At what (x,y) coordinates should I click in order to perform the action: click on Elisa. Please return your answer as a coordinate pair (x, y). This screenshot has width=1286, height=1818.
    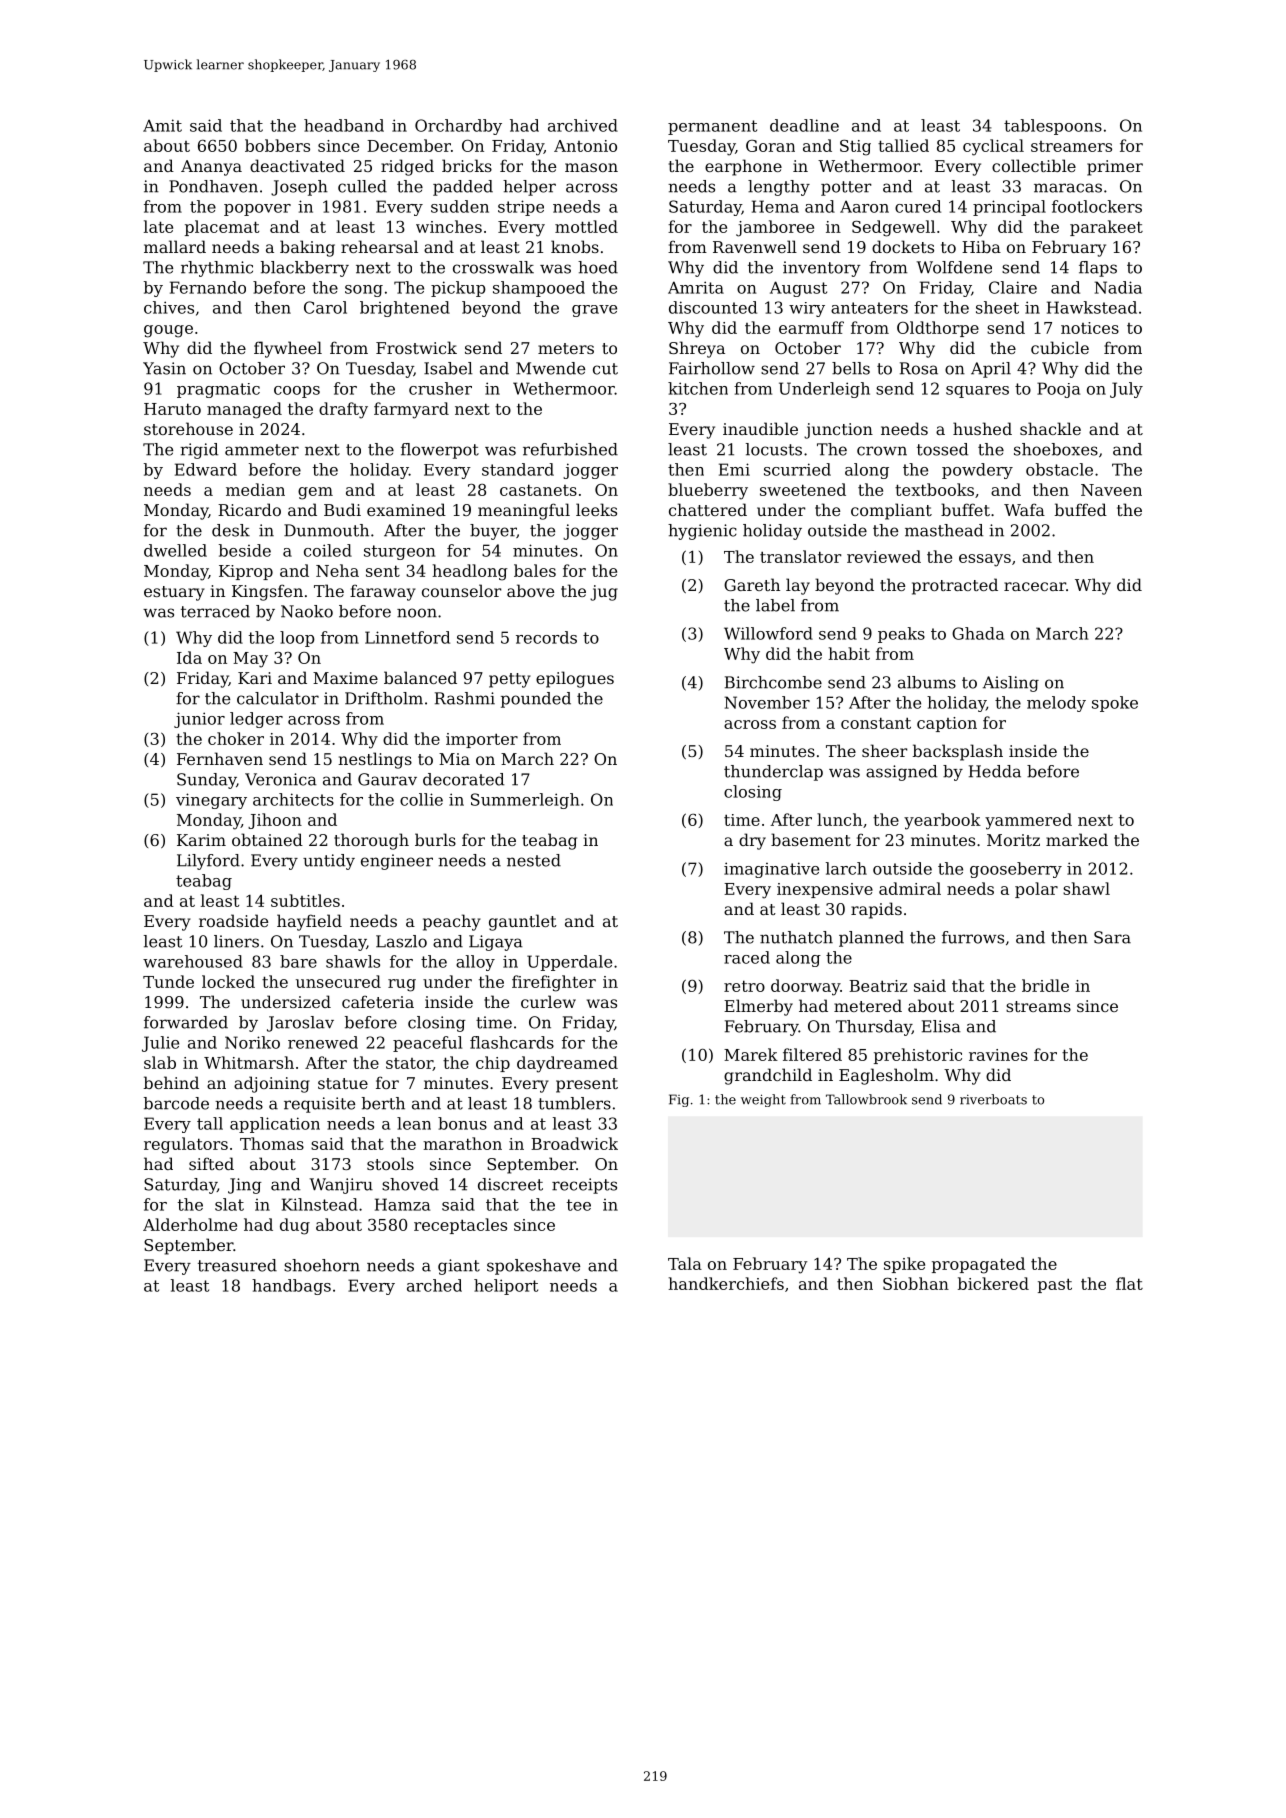
    Looking at the image, I should click on (941, 1026).
